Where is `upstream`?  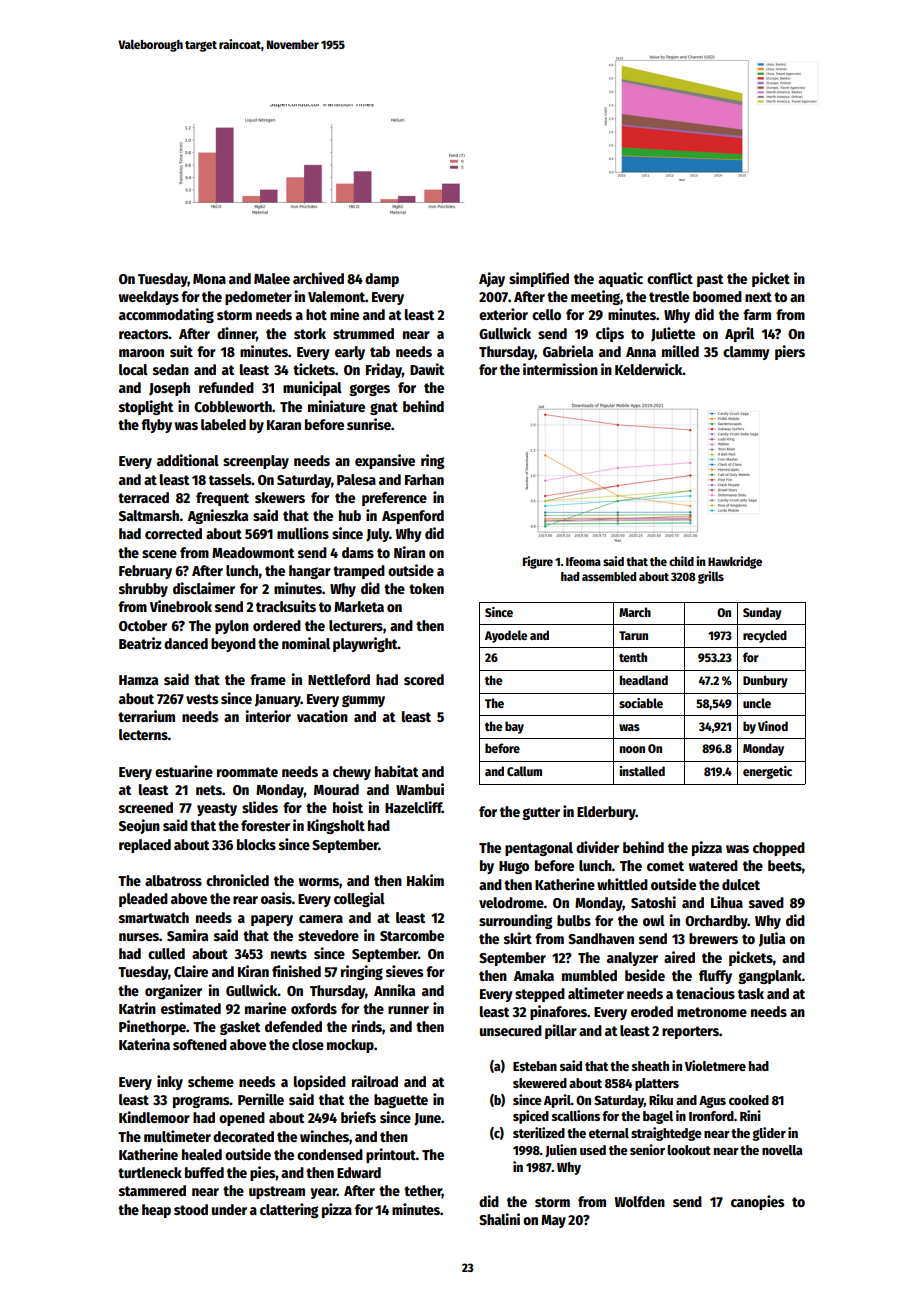 upstream is located at coordinates (277, 1192).
